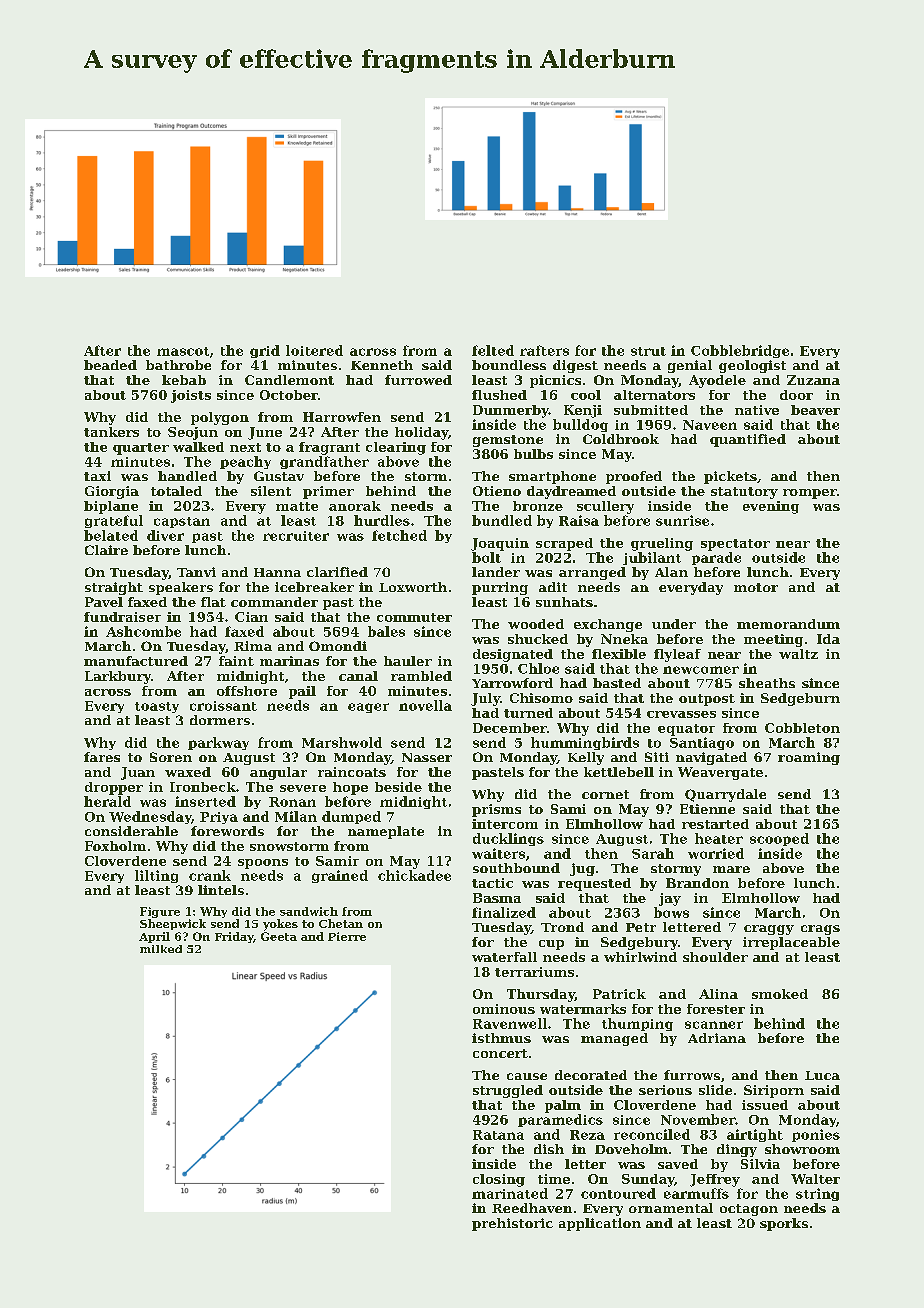 This image has height=1308, width=924. I want to click on Etienne, so click(707, 809).
